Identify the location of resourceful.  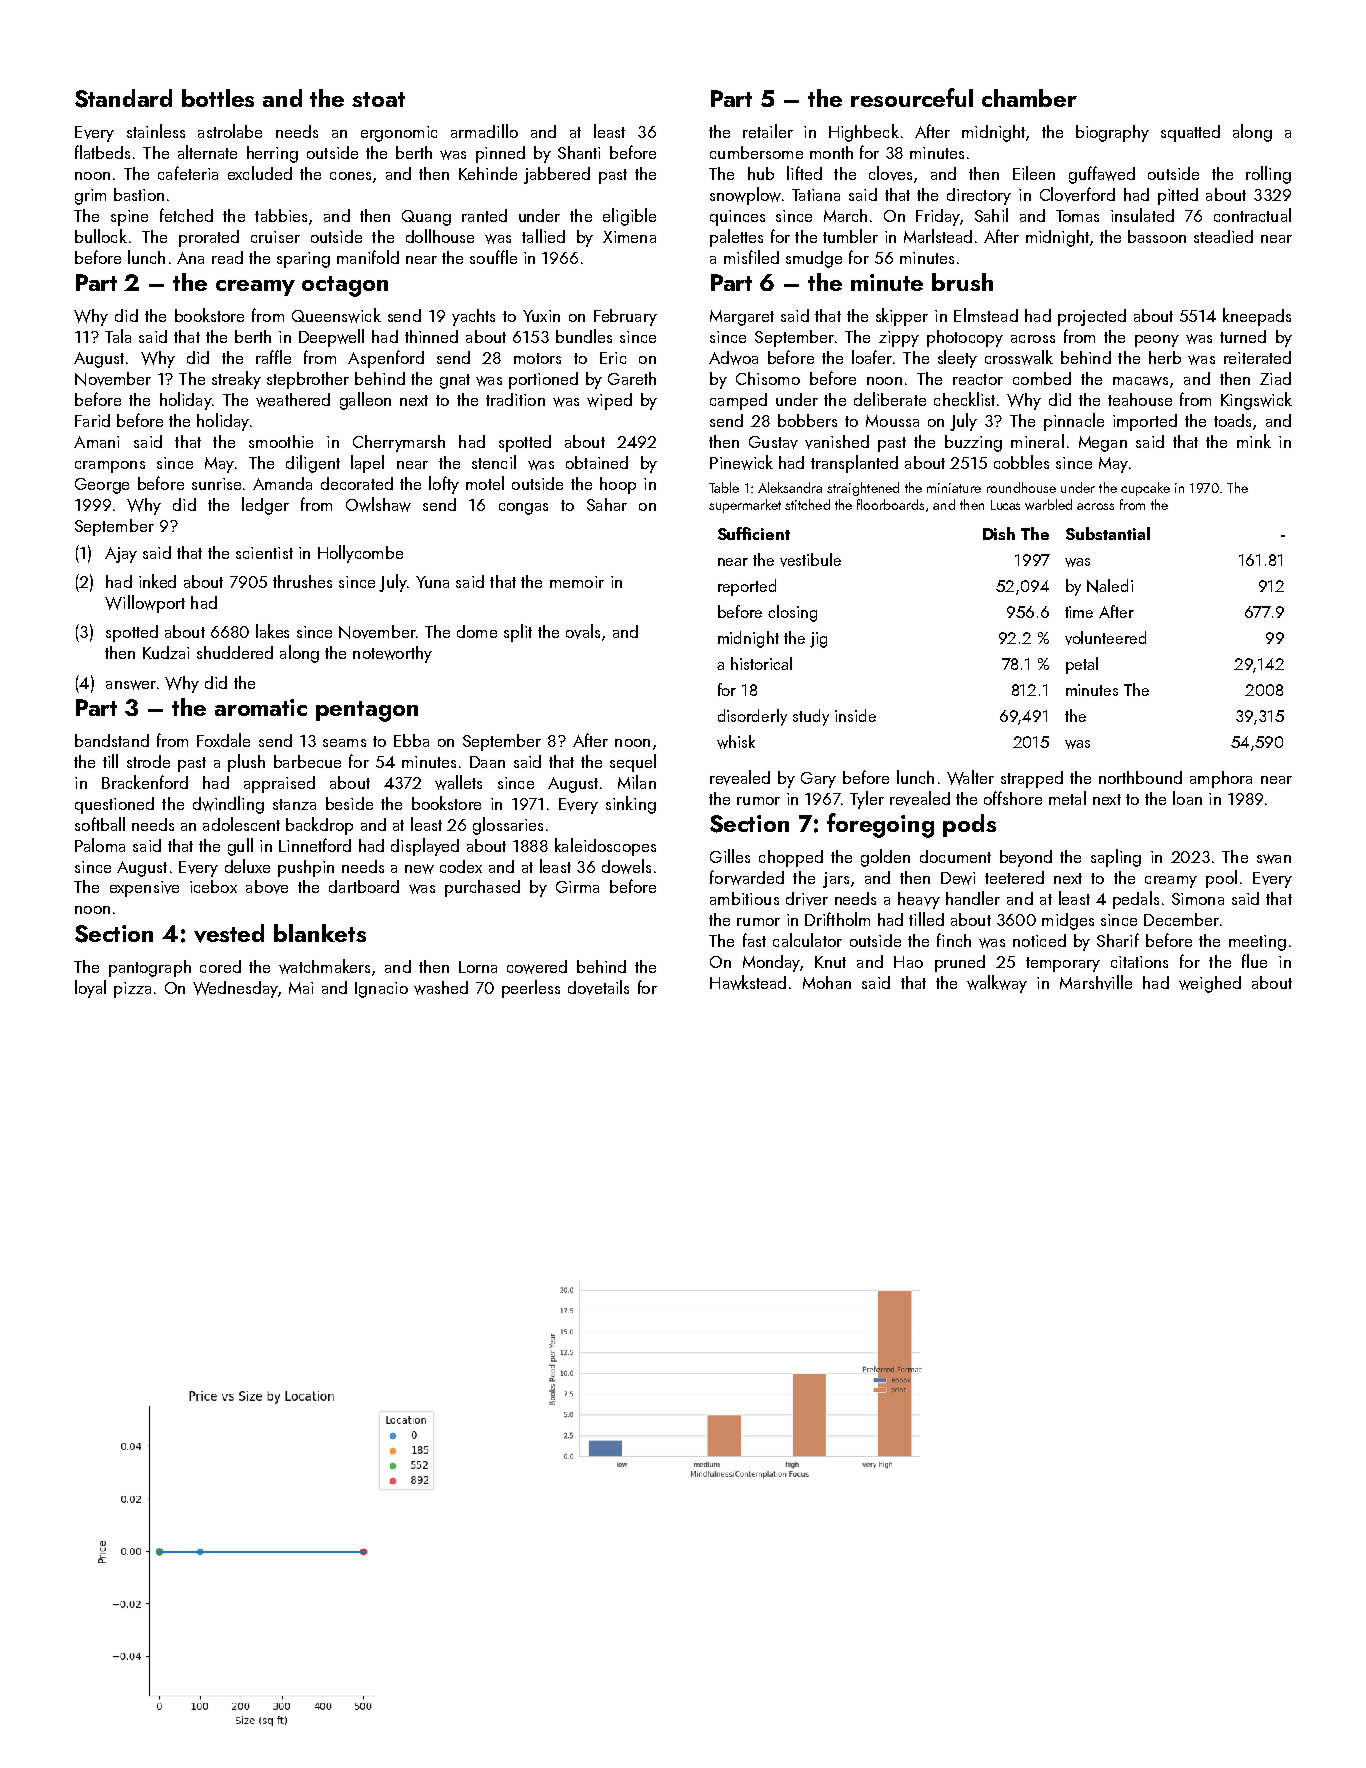
(912, 97).
